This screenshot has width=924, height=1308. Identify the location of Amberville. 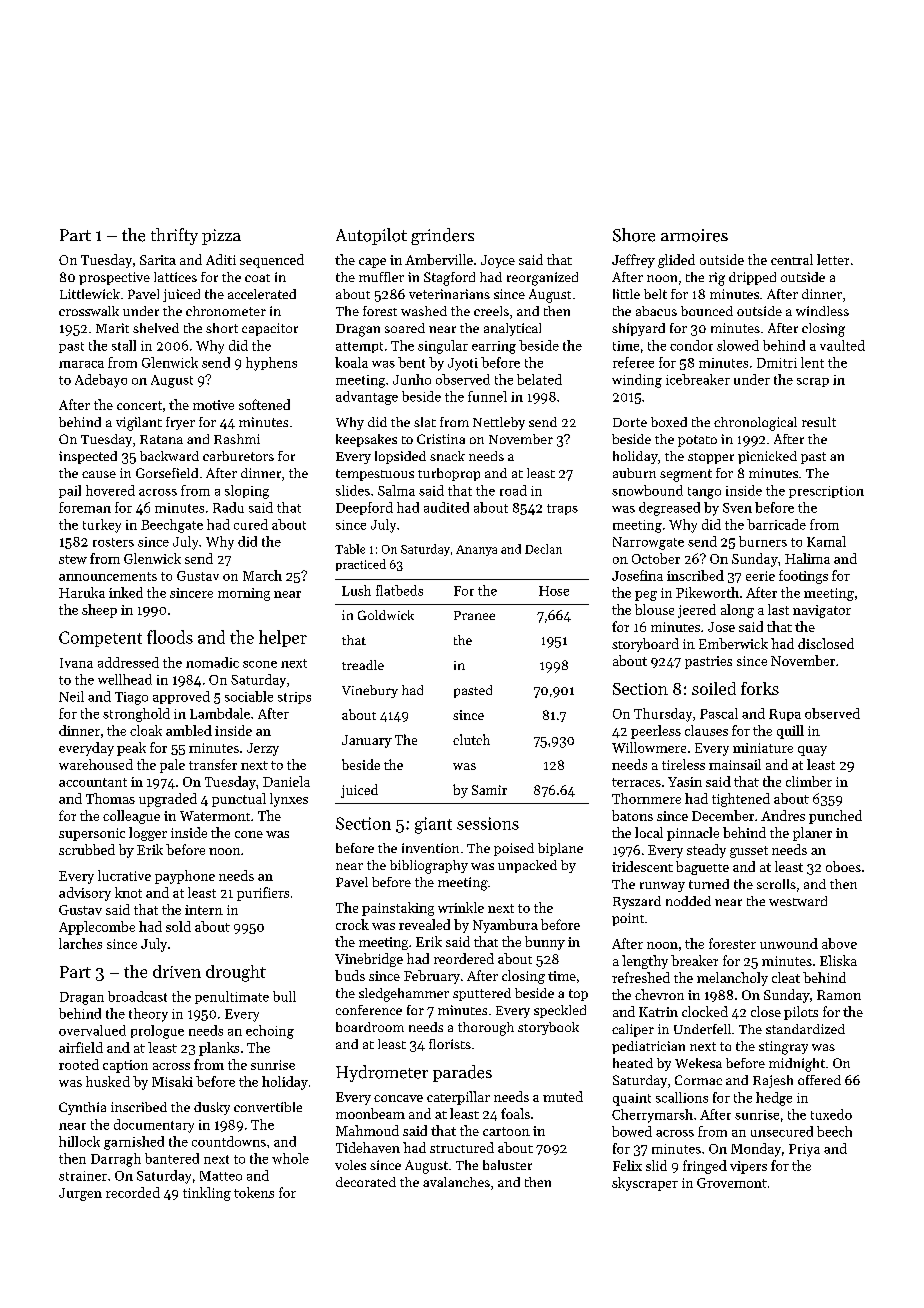
(439, 259).
